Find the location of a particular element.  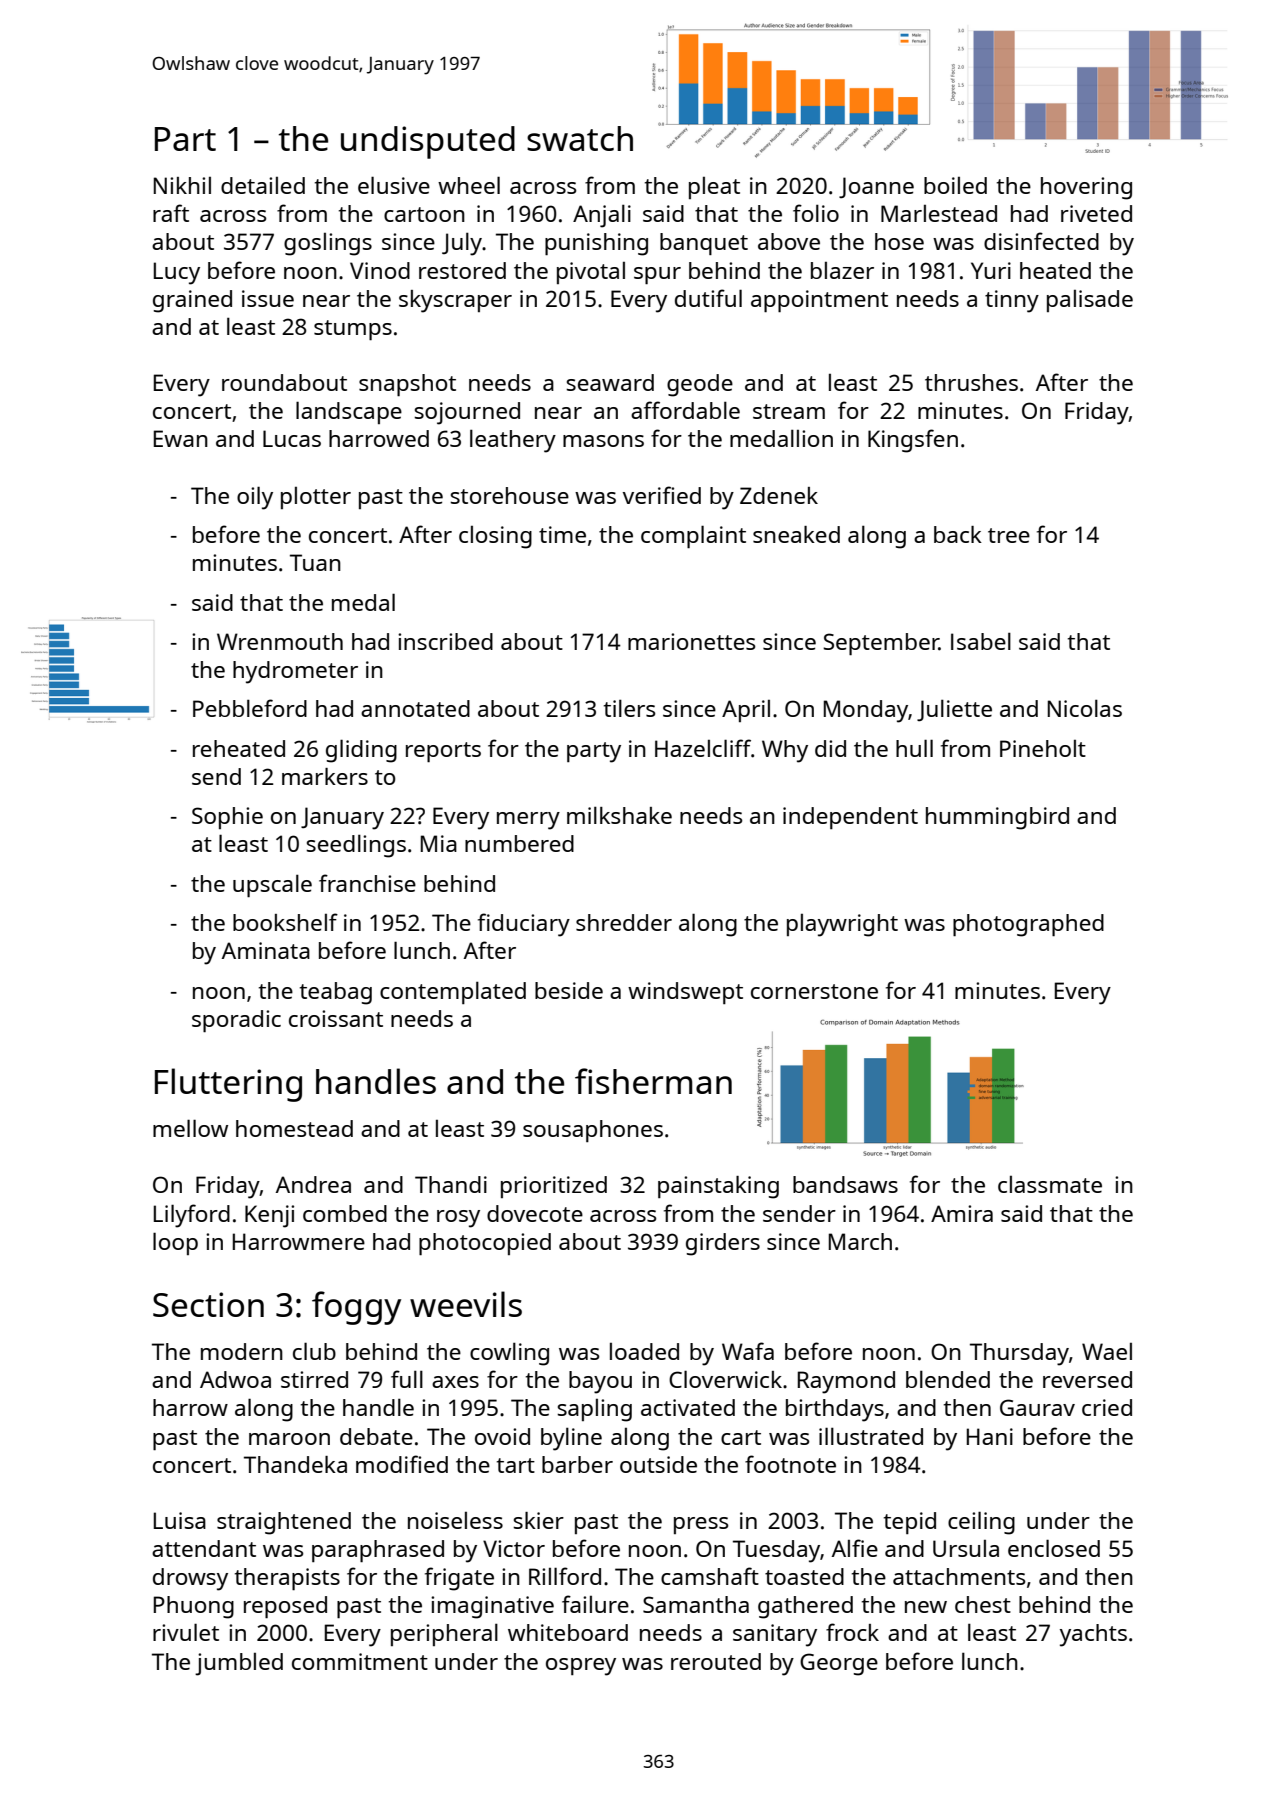

press is located at coordinates (701, 1525).
